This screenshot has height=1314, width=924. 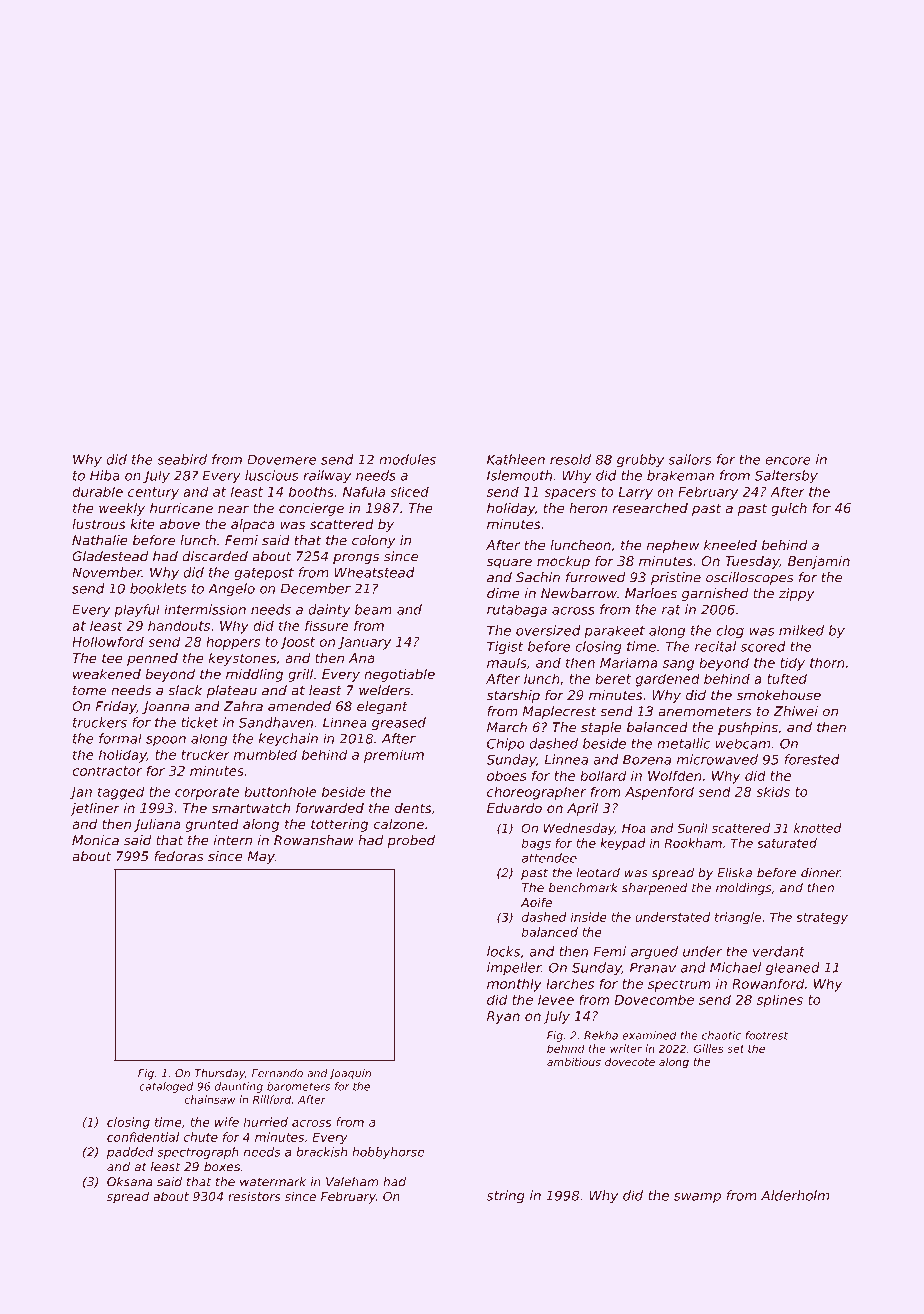 I want to click on discarded, so click(x=215, y=556).
